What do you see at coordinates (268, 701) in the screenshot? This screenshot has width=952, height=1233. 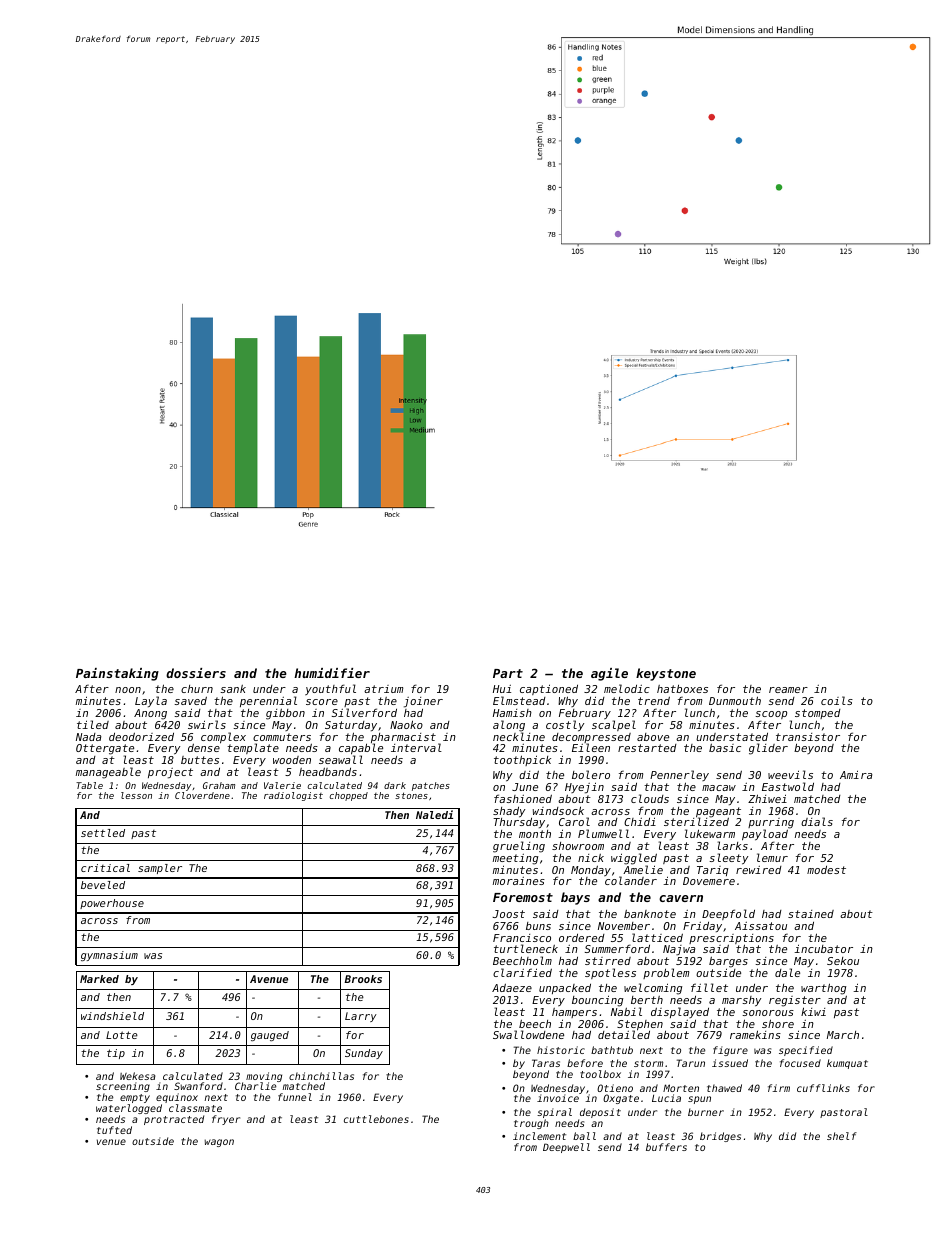 I see `perennial` at bounding box center [268, 701].
